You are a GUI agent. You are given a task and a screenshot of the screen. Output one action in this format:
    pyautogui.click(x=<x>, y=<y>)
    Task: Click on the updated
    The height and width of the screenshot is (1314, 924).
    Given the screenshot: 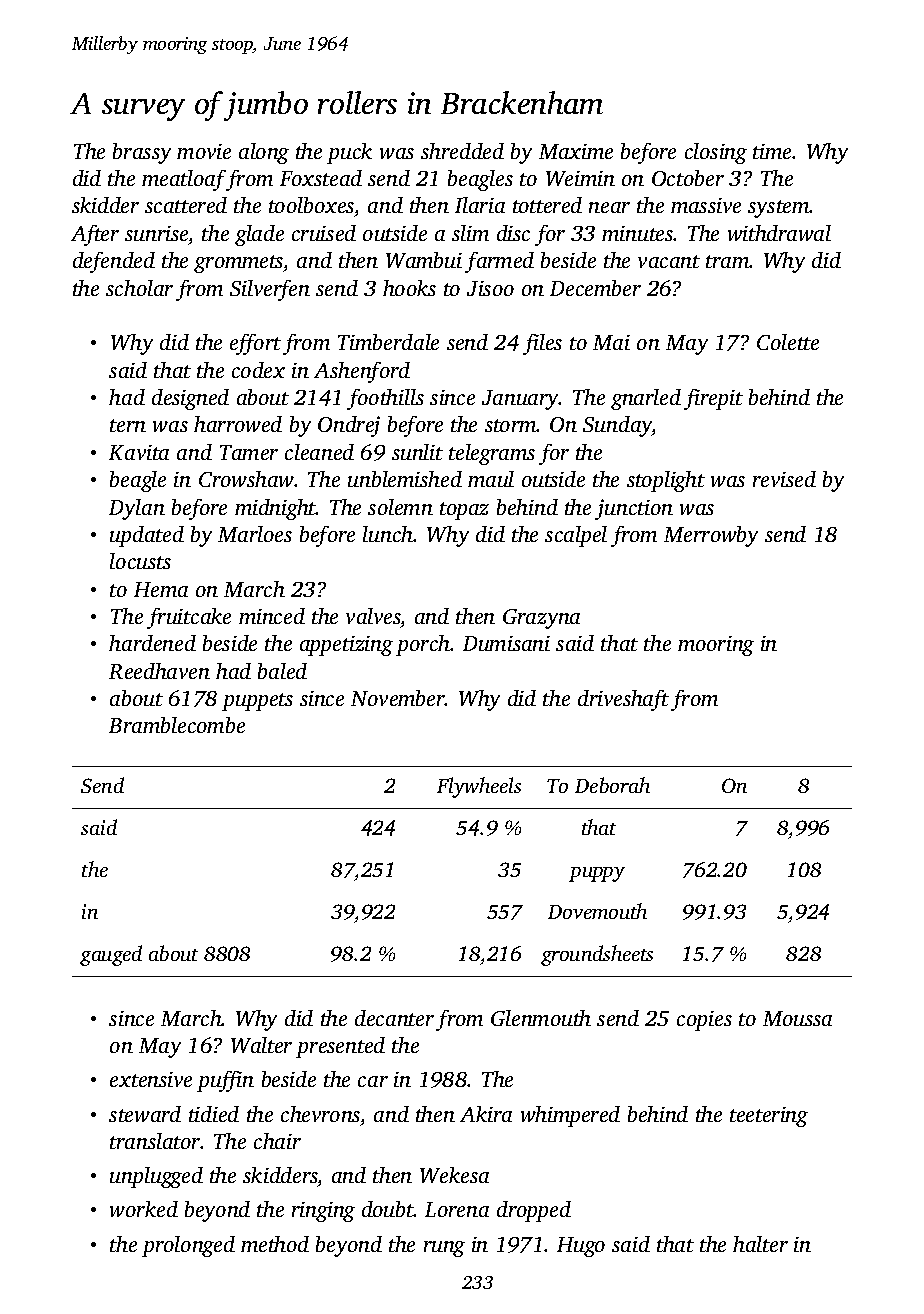 What is the action you would take?
    pyautogui.click(x=147, y=536)
